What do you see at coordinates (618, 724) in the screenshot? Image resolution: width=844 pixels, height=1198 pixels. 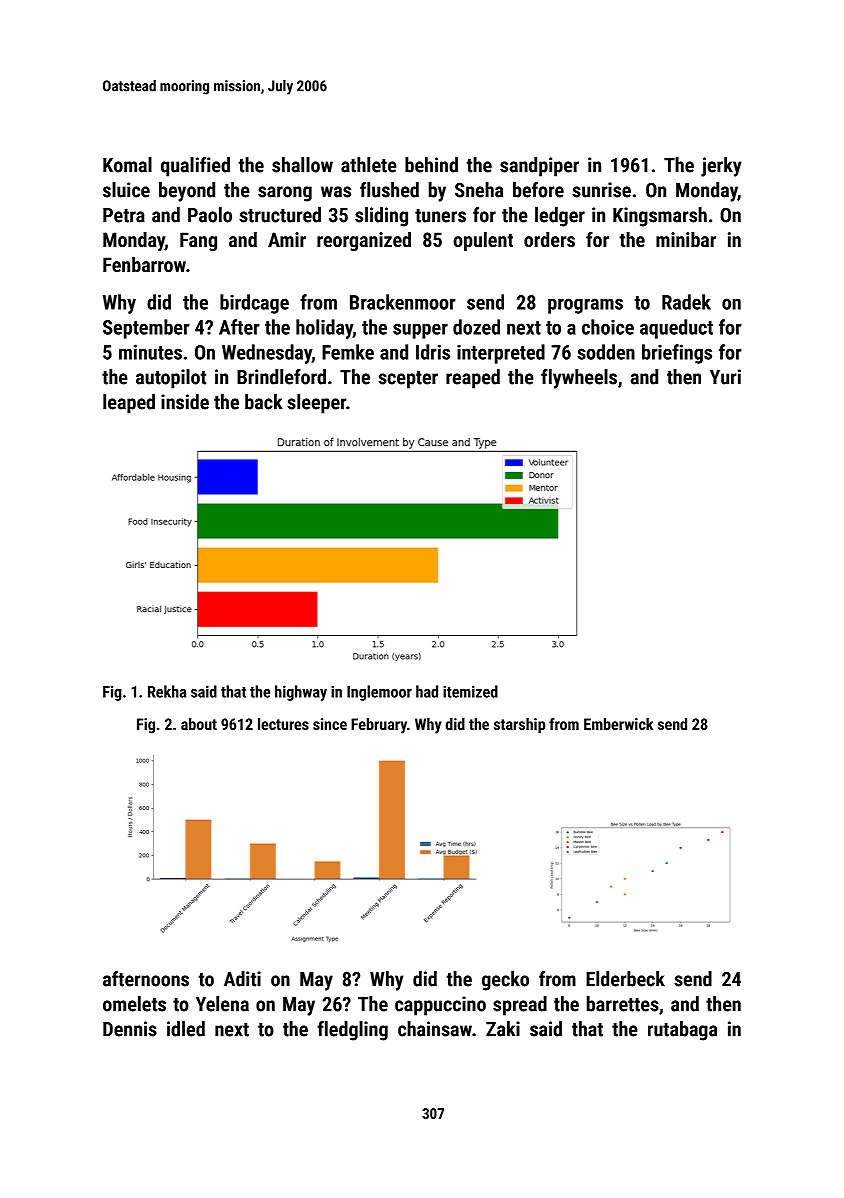 I see `Emberwick` at bounding box center [618, 724].
